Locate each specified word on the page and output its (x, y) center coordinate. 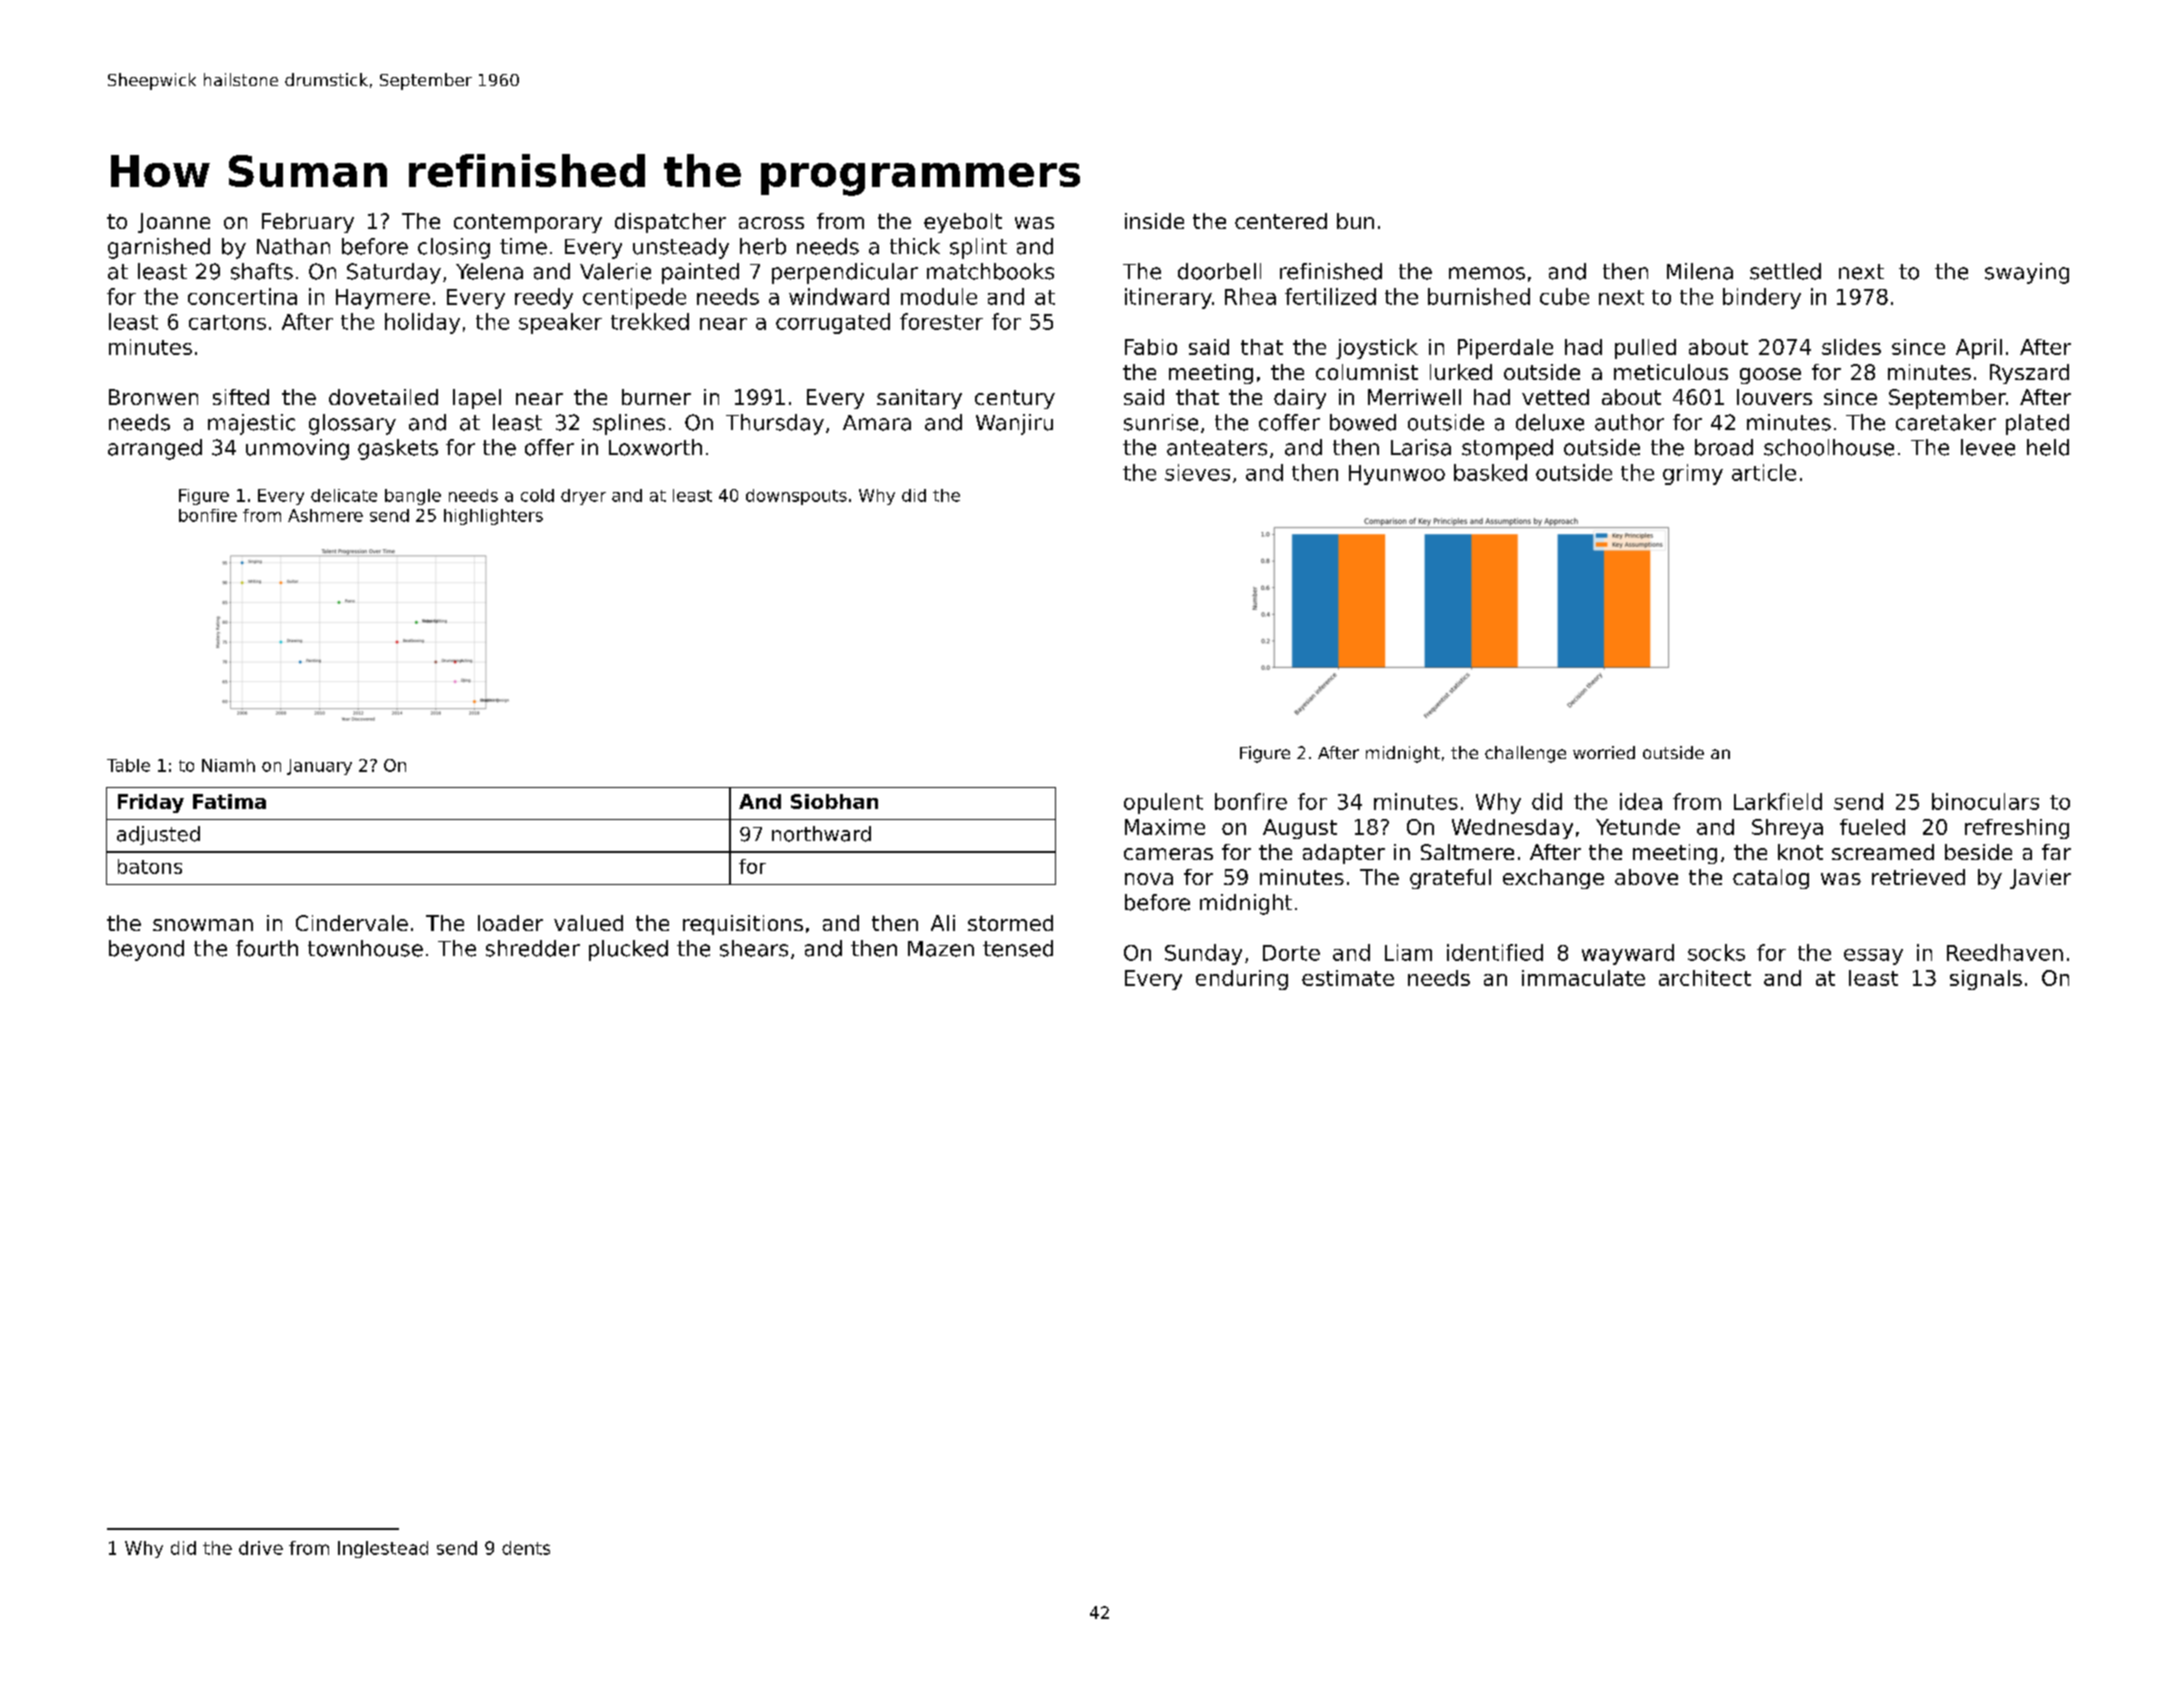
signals (1986, 980)
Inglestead (383, 1549)
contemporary (528, 223)
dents (526, 1548)
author (1629, 422)
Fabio (1151, 347)
